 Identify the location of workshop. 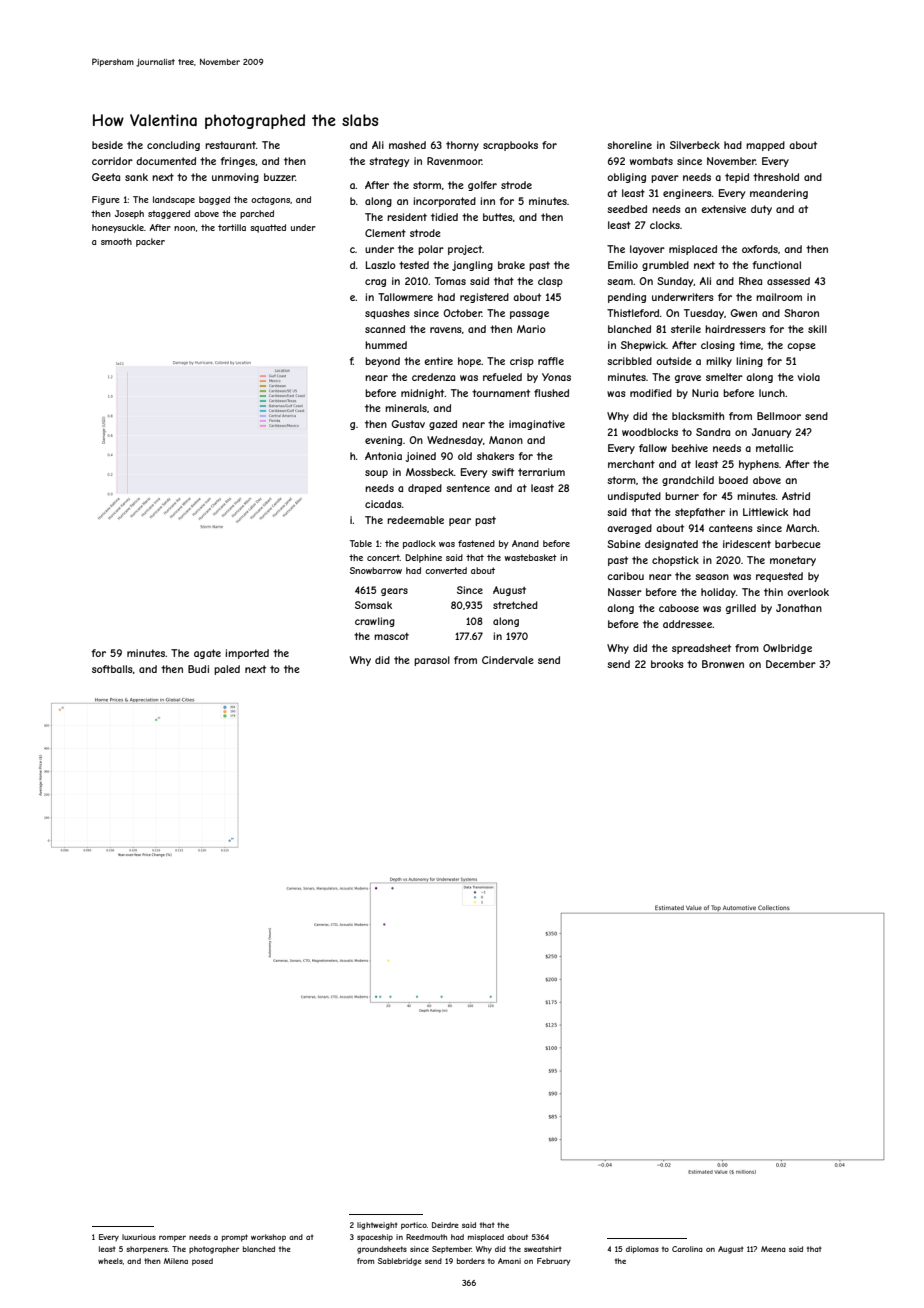
(268, 1238).
